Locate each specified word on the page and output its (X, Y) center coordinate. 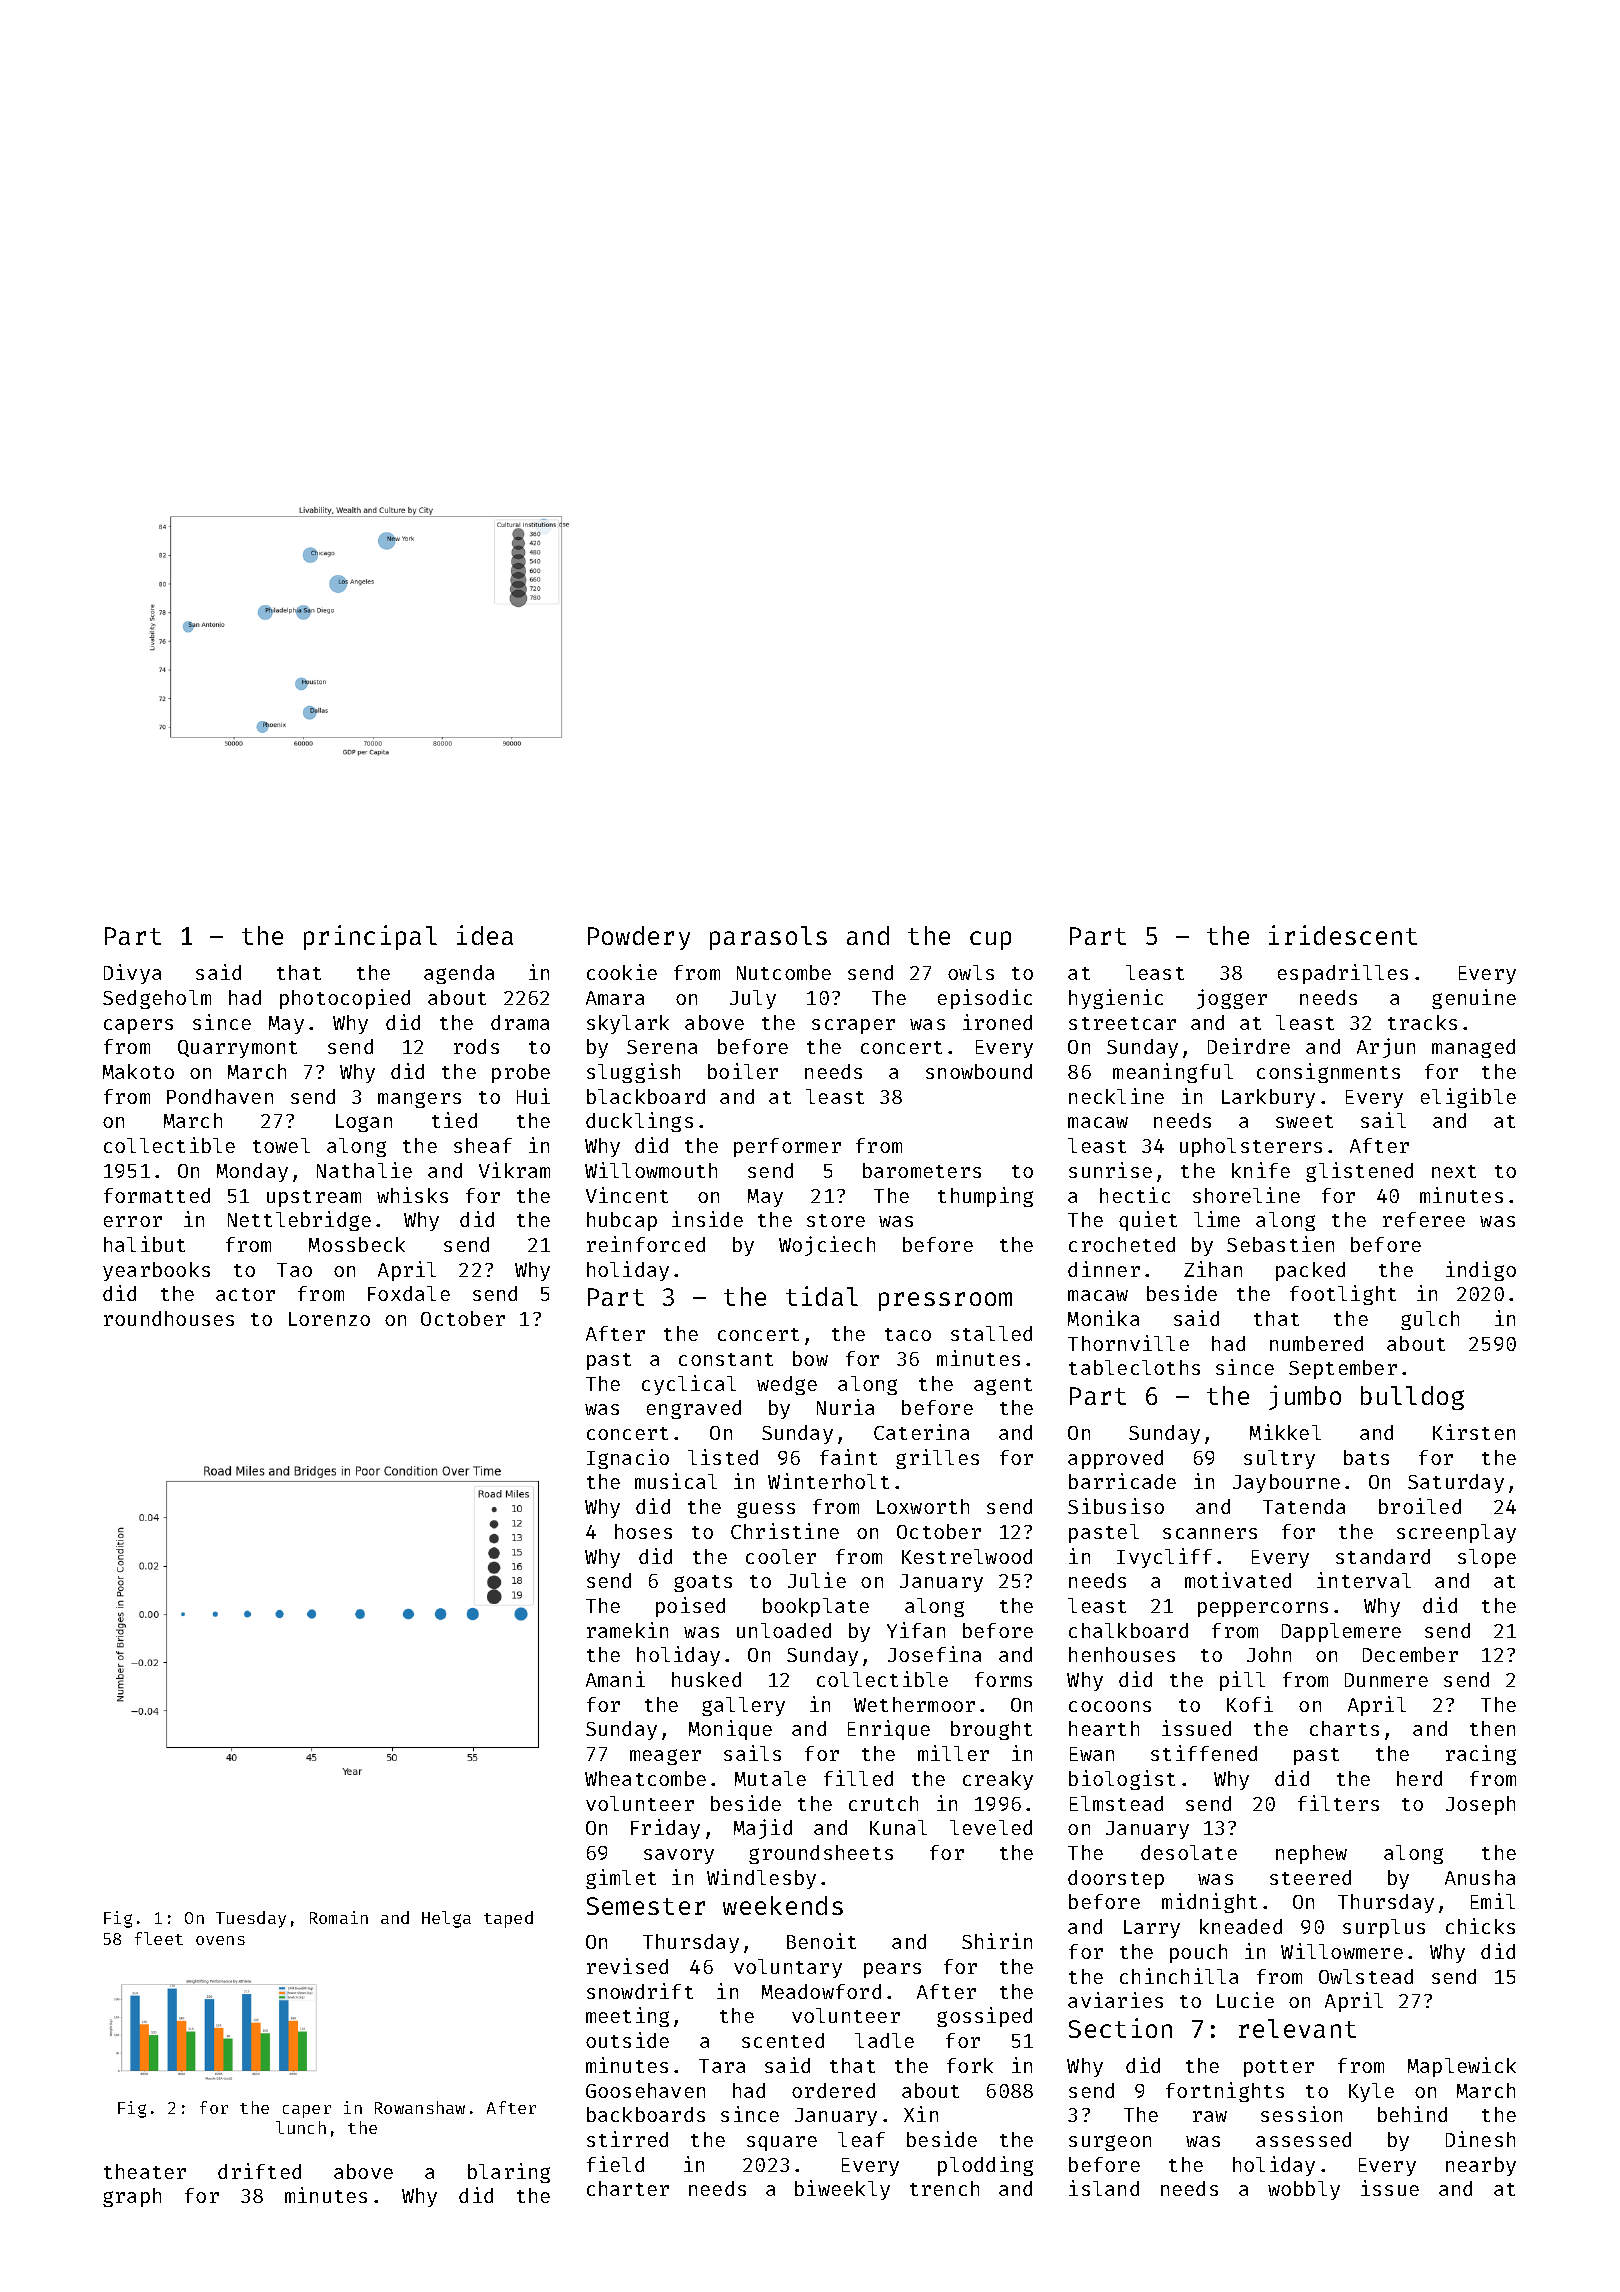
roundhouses (169, 1318)
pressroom (945, 1301)
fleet (159, 1938)
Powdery (639, 938)
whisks (412, 1195)
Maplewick (1462, 2067)
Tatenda (1304, 1506)
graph (132, 2197)
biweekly (842, 2190)
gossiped (984, 2017)
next (1454, 1171)
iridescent (1343, 935)
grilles (937, 1459)
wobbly (1304, 2190)
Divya (132, 974)
